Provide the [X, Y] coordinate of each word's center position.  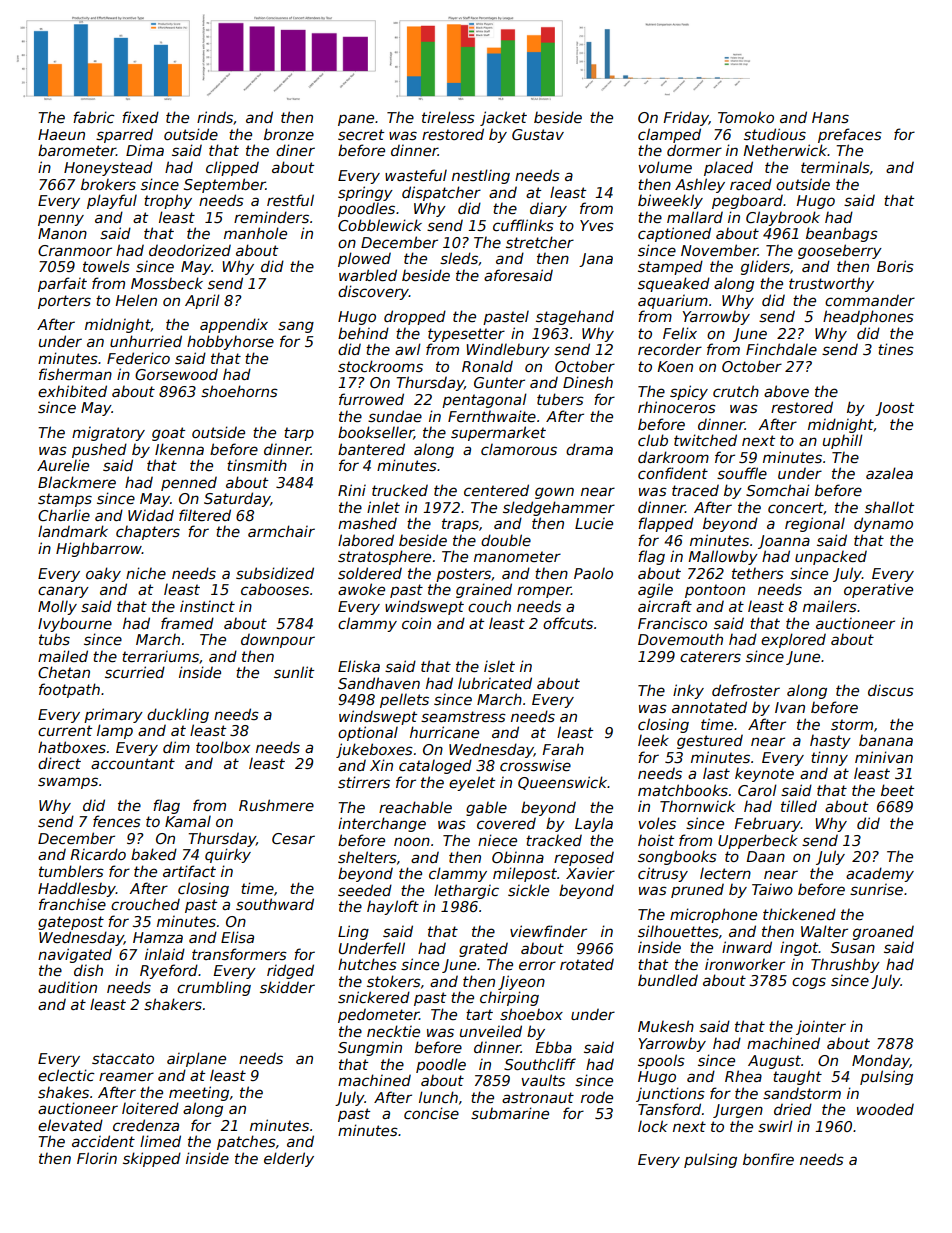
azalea [889, 473]
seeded [365, 890]
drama [589, 449]
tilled [799, 806]
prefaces [850, 135]
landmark [73, 531]
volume [665, 167]
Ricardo [98, 854]
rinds [215, 118]
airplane [196, 1059]
